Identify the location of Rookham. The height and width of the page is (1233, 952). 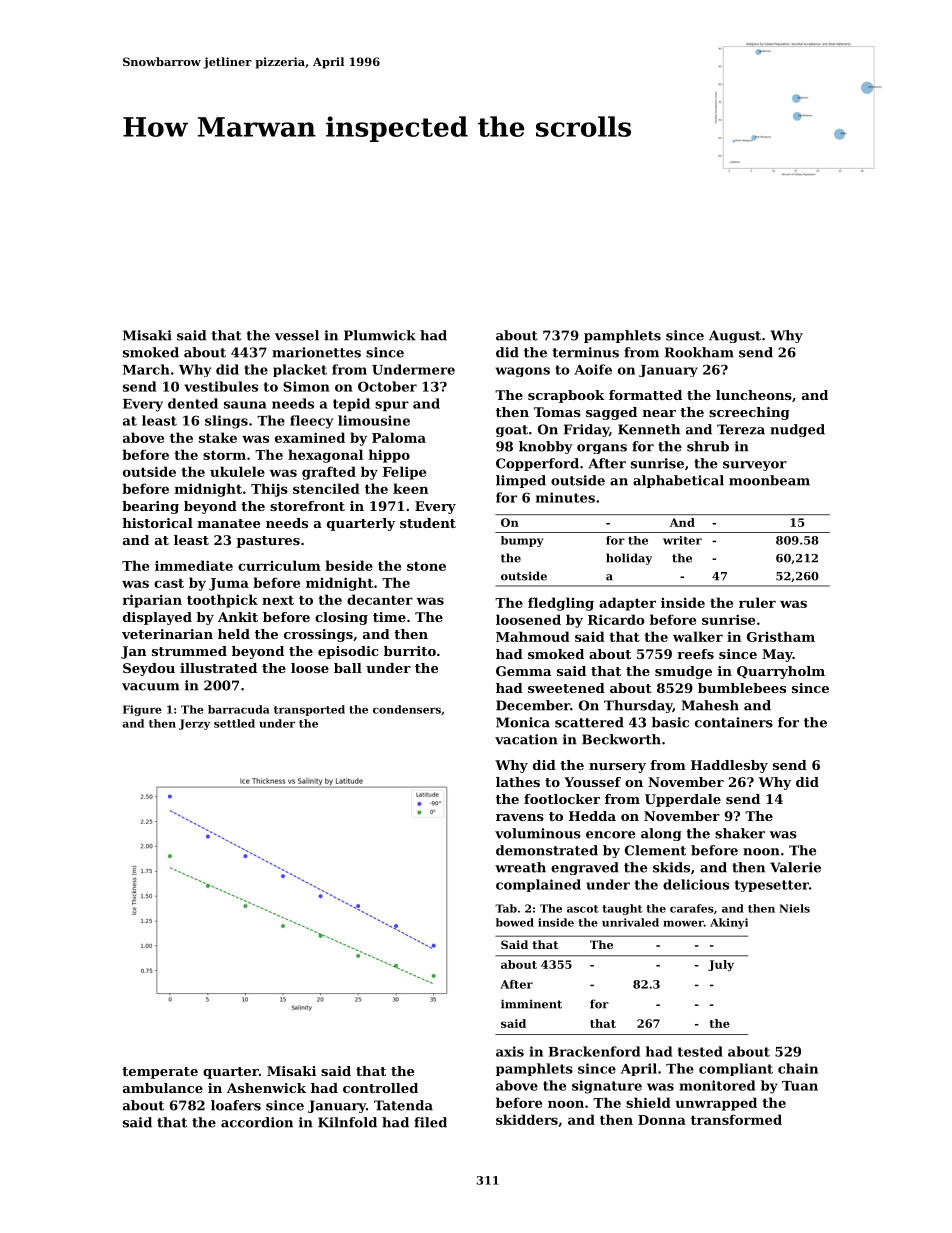
(699, 352).
